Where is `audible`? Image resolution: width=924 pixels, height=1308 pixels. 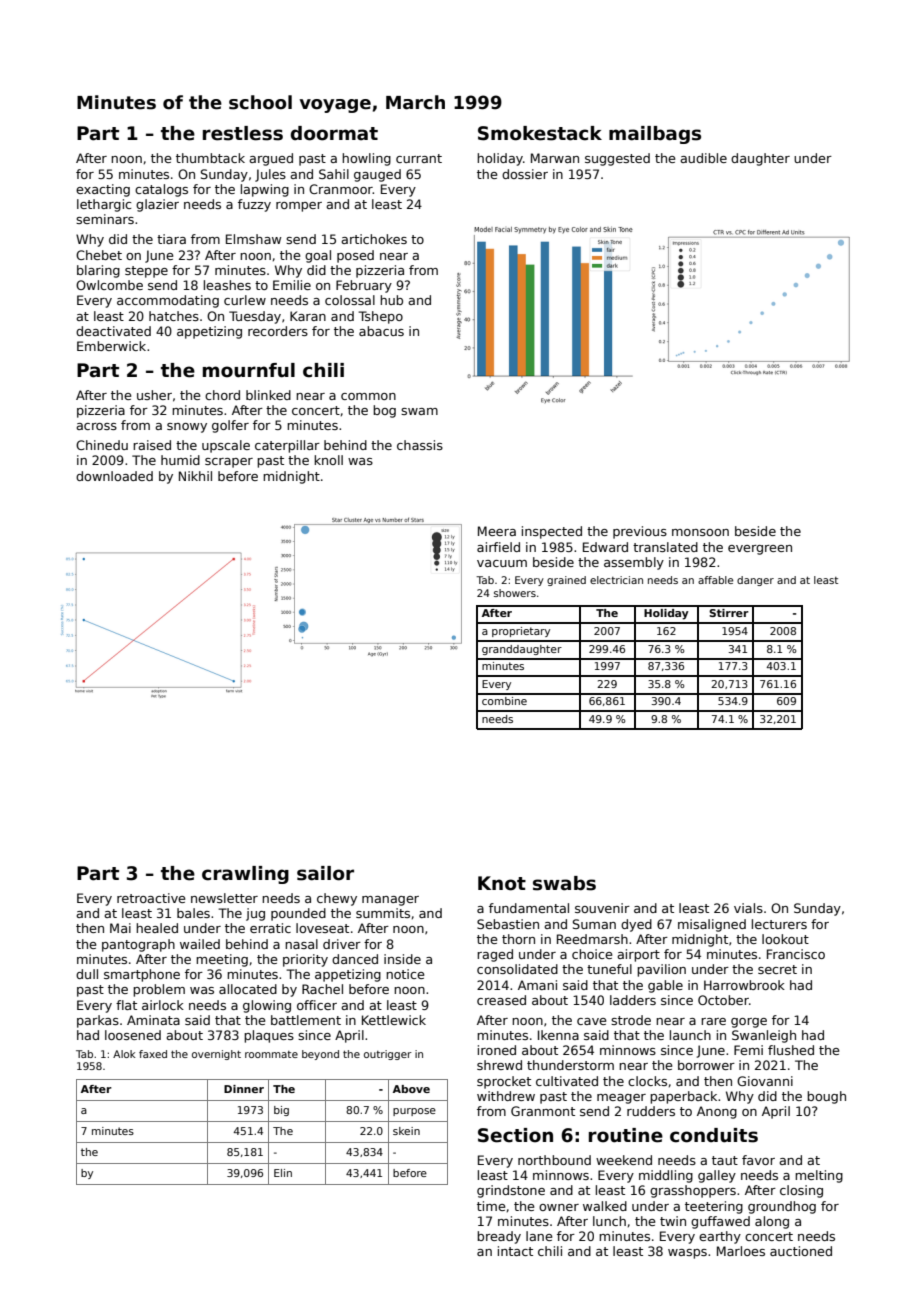
audible is located at coordinates (703, 158).
